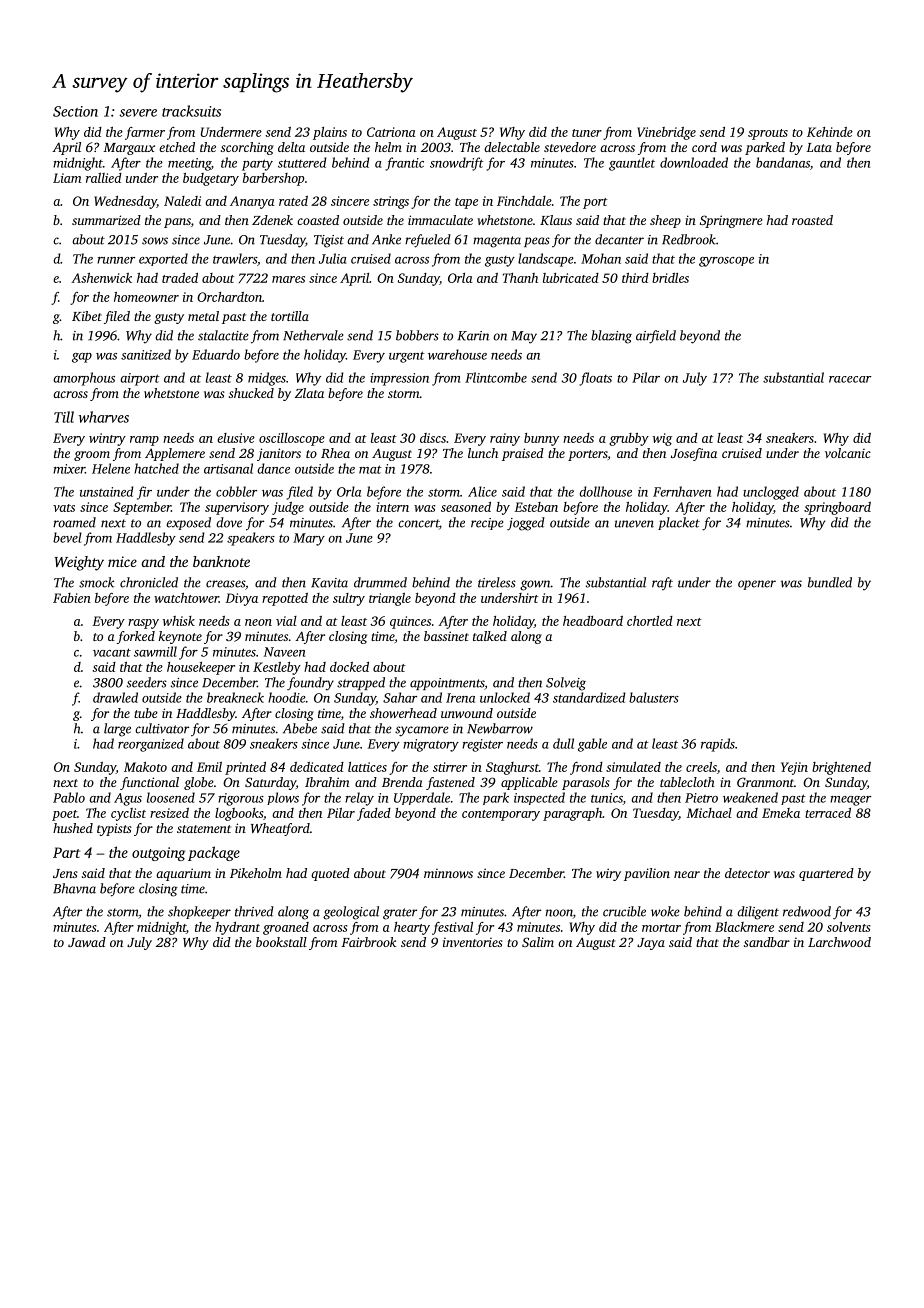 The width and height of the page is (924, 1308). I want to click on volcanic, so click(848, 453).
